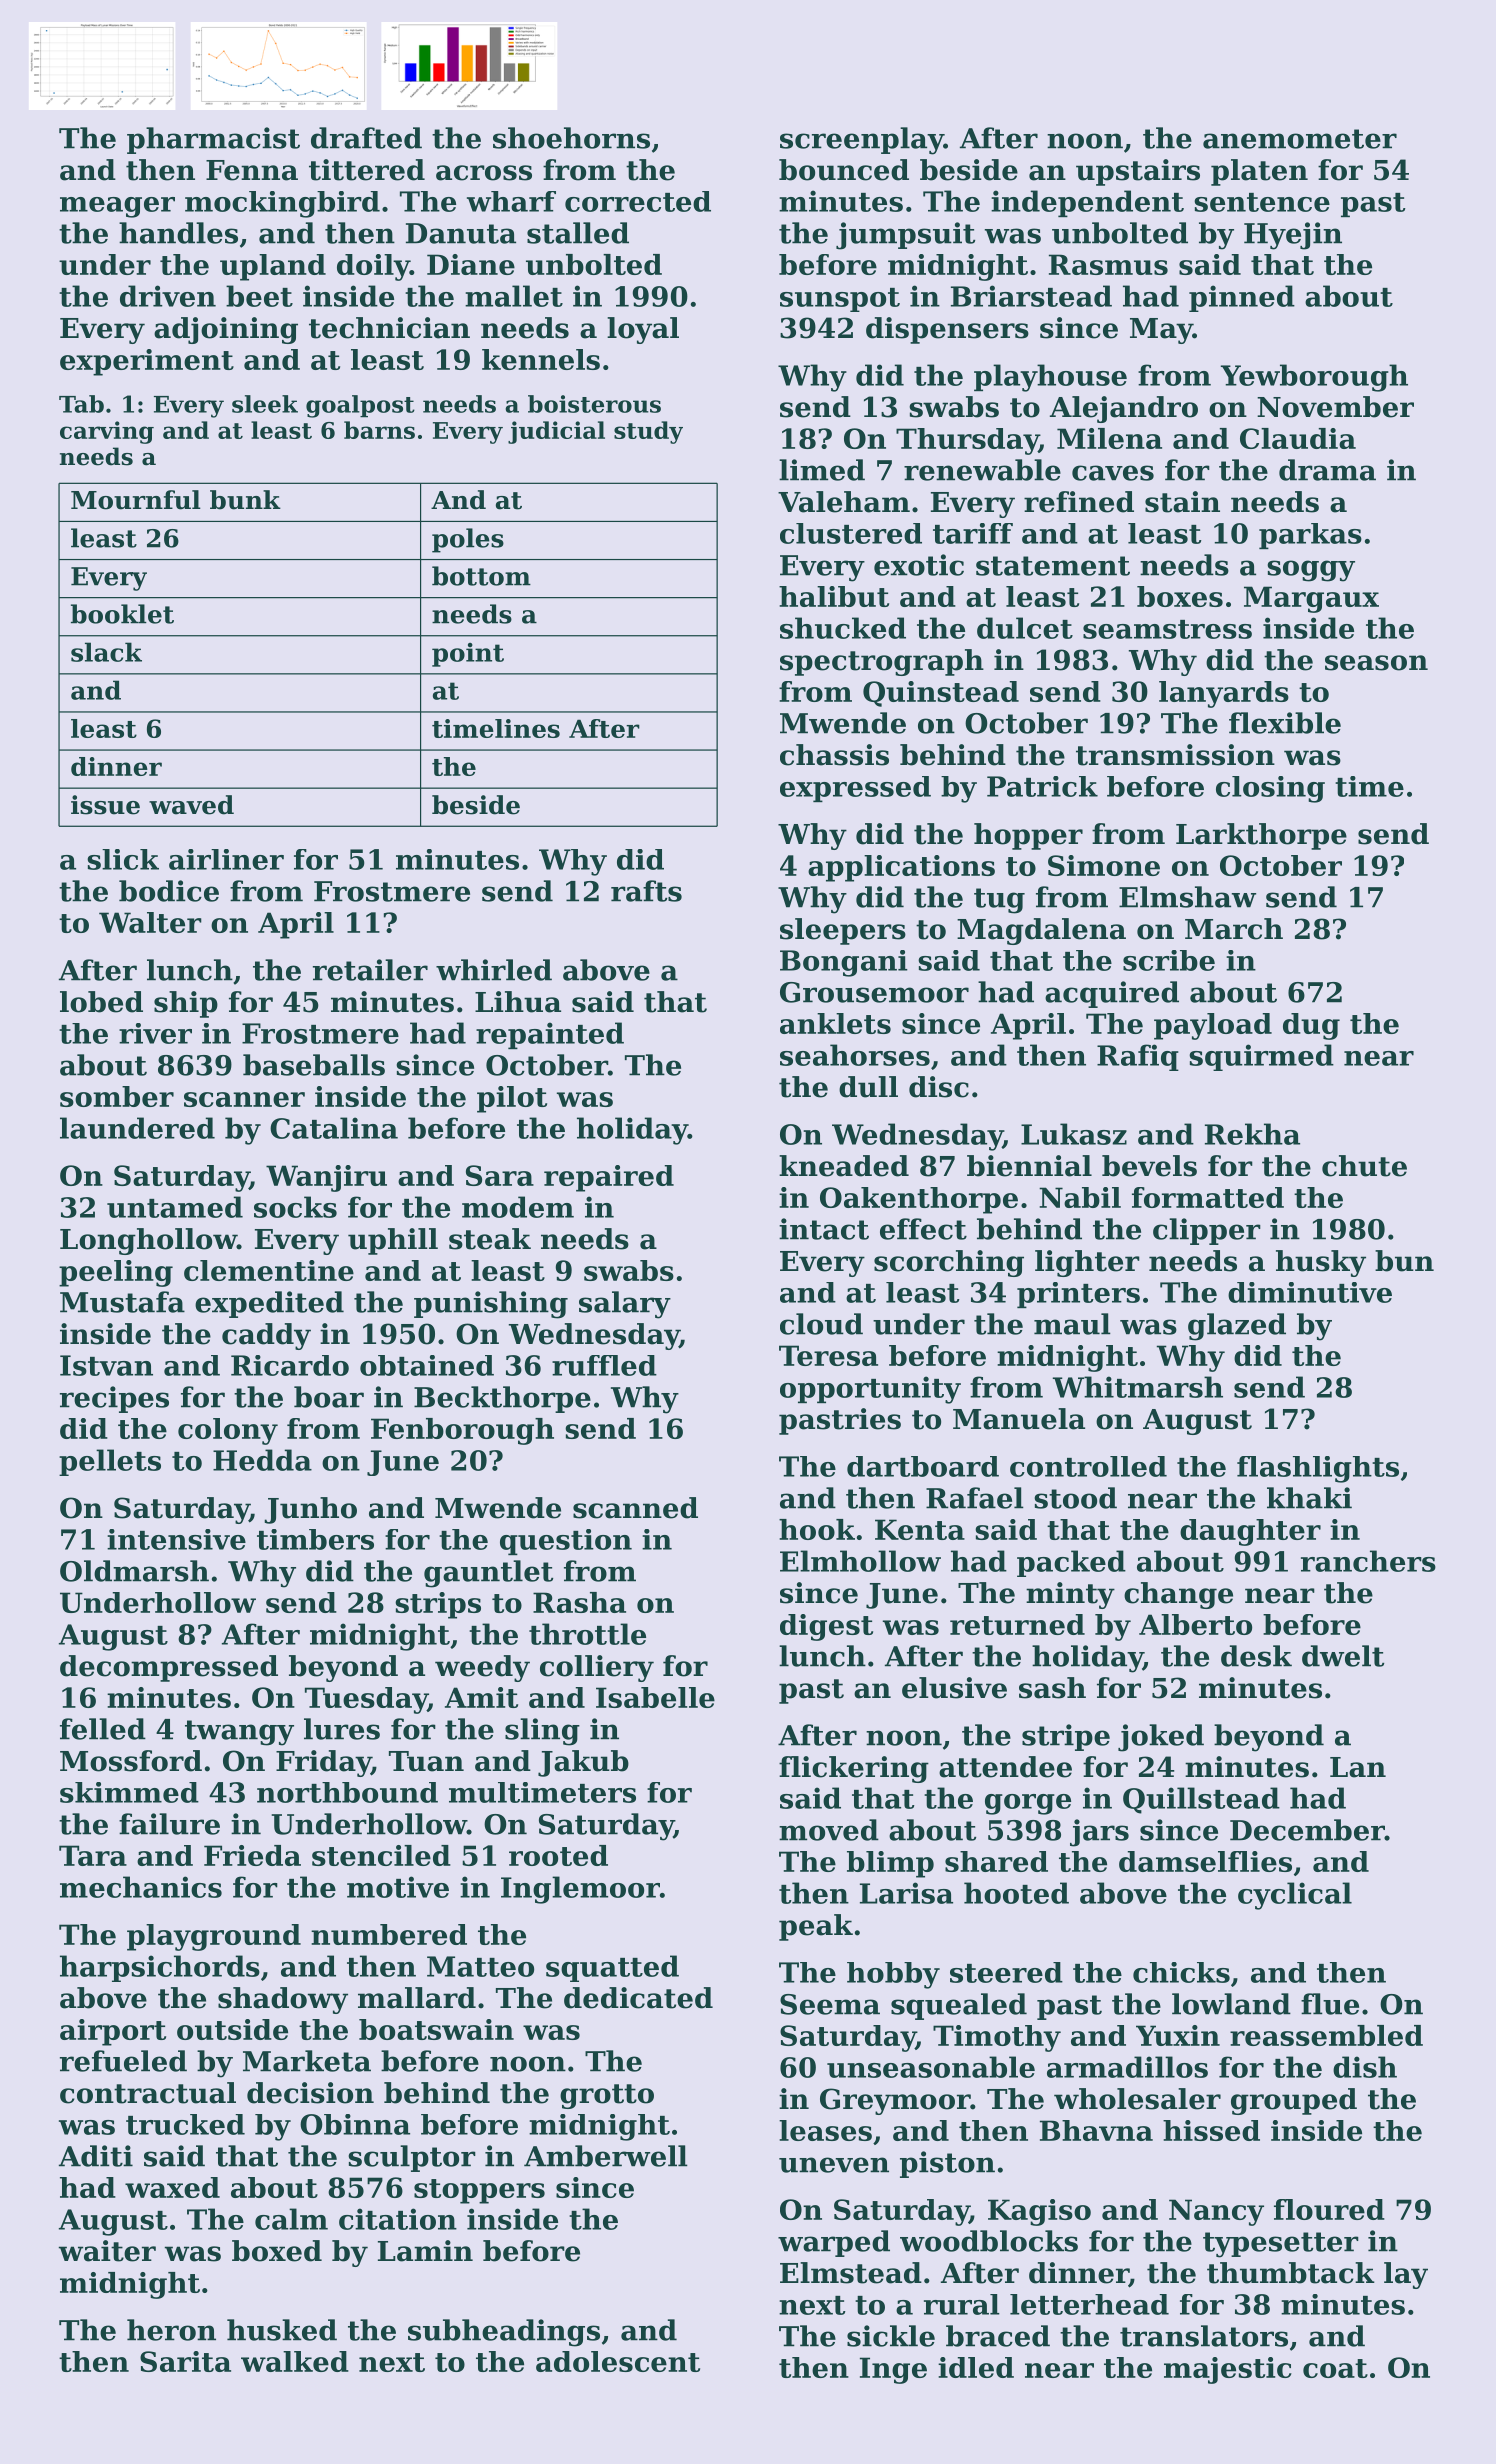 The width and height of the screenshot is (1496, 2464). I want to click on failure, so click(169, 1824).
